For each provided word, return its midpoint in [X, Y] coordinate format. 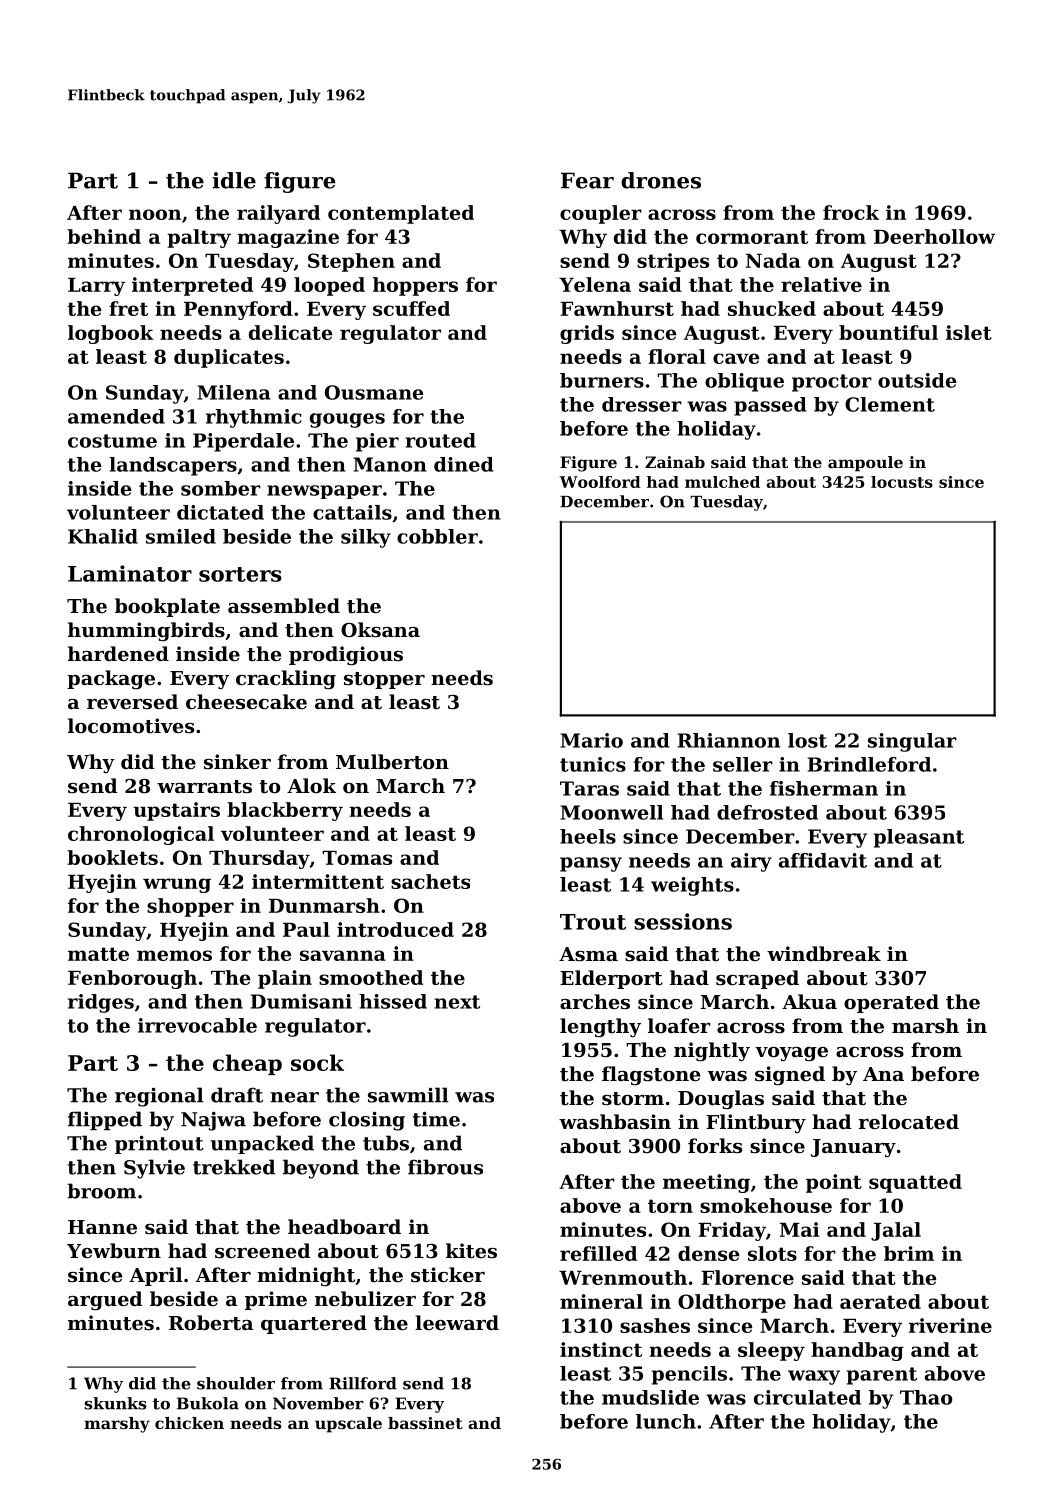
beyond [321, 1169]
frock [851, 212]
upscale [348, 1425]
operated [891, 1003]
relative [821, 284]
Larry [96, 287]
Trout [593, 922]
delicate [291, 332]
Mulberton [392, 761]
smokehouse [766, 1205]
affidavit [823, 860]
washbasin [615, 1122]
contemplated [401, 214]
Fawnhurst [617, 308]
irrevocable [197, 1025]
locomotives [131, 726]
